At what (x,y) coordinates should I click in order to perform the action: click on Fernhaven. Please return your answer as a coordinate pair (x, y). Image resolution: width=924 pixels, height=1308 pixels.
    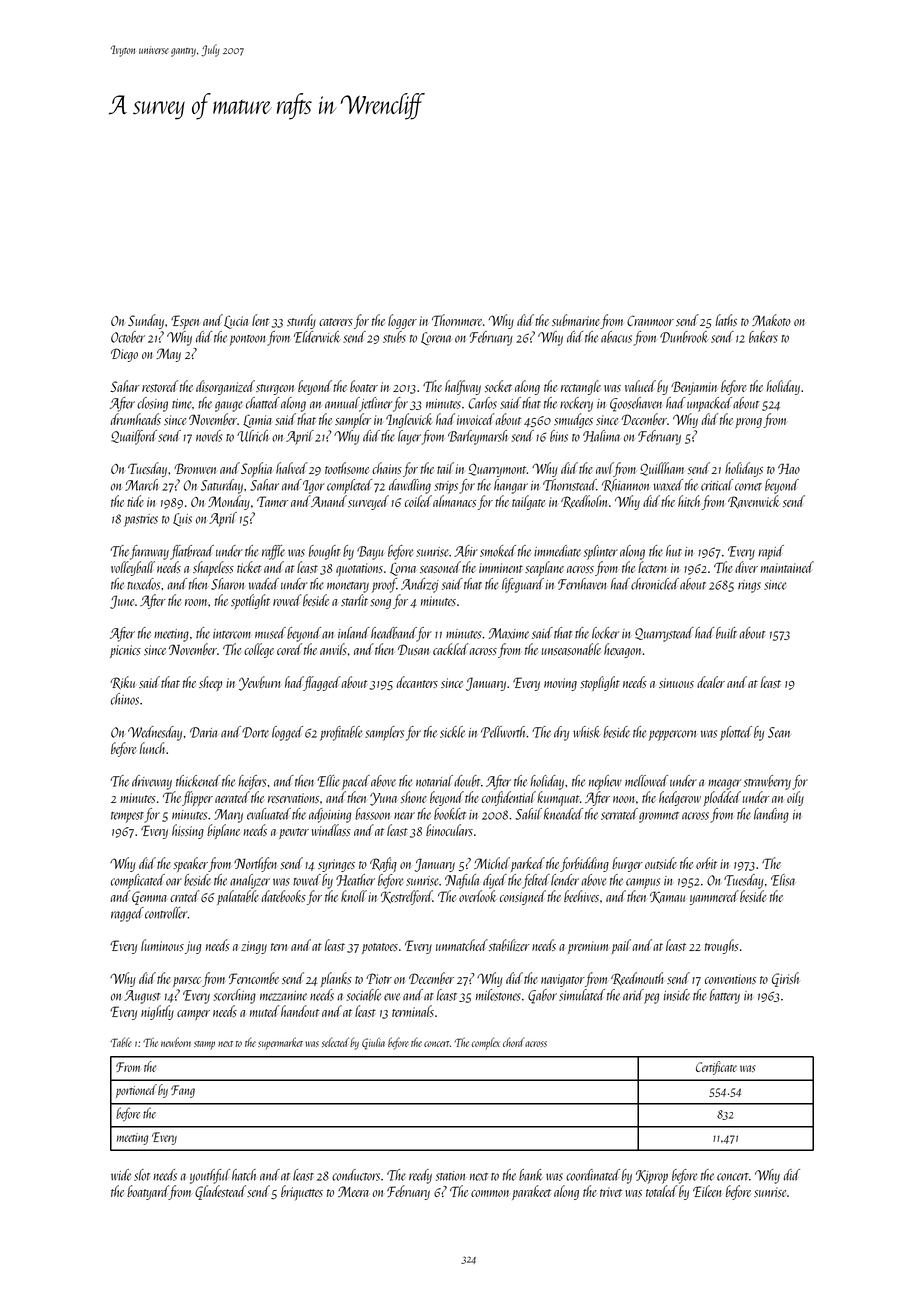
    Looking at the image, I should click on (582, 584).
